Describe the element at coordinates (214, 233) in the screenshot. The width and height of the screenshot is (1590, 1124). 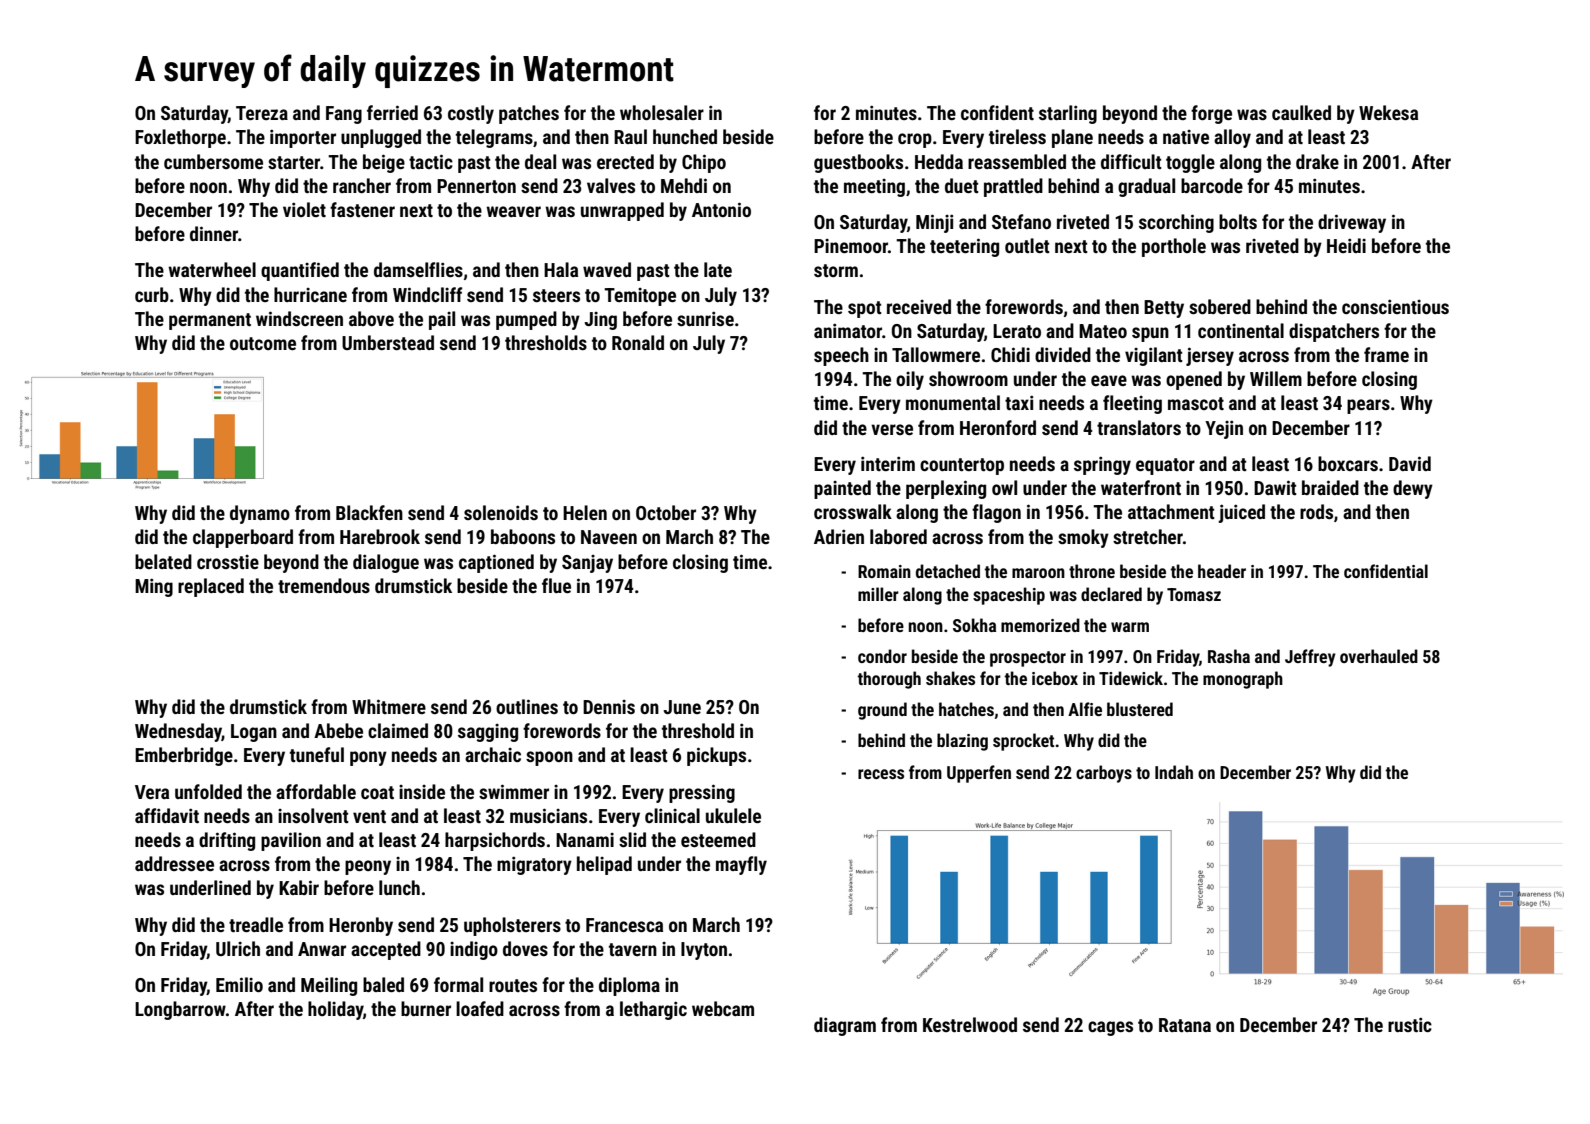
I see `dinner` at that location.
